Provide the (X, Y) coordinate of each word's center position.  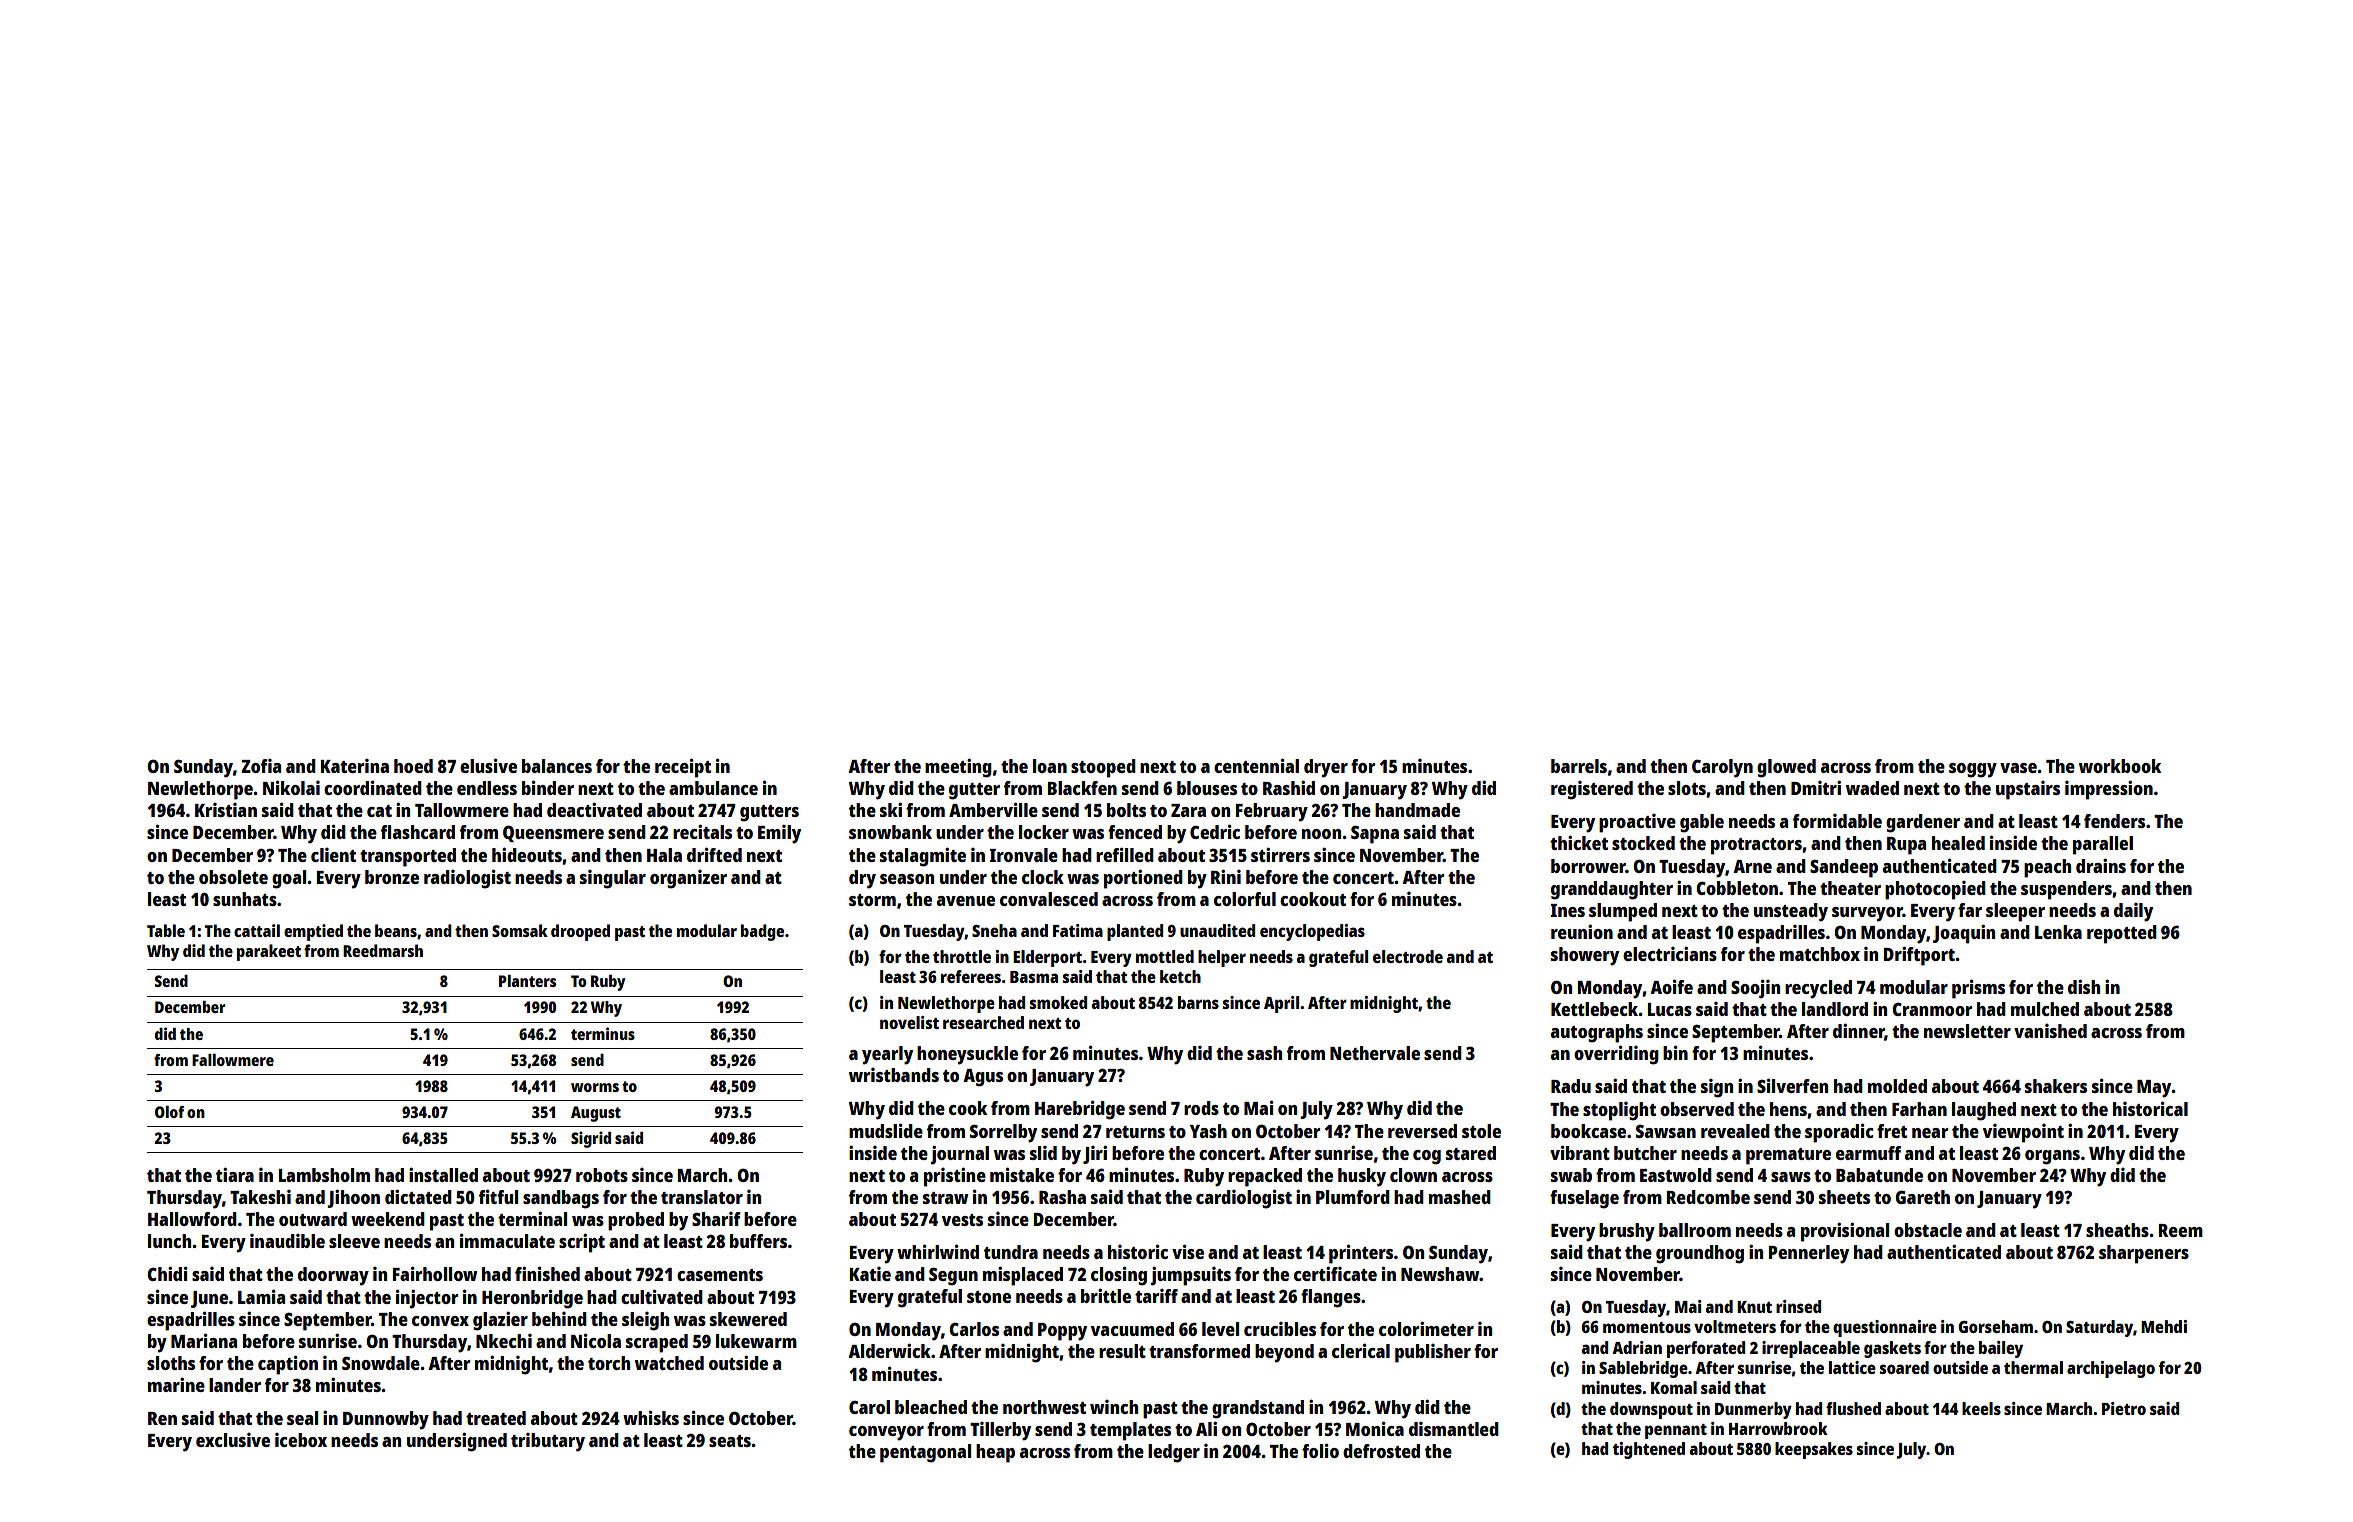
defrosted (1381, 1451)
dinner (1859, 1032)
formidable (1837, 821)
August (596, 1114)
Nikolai (291, 787)
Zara (1188, 810)
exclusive (233, 1440)
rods (1201, 1108)
